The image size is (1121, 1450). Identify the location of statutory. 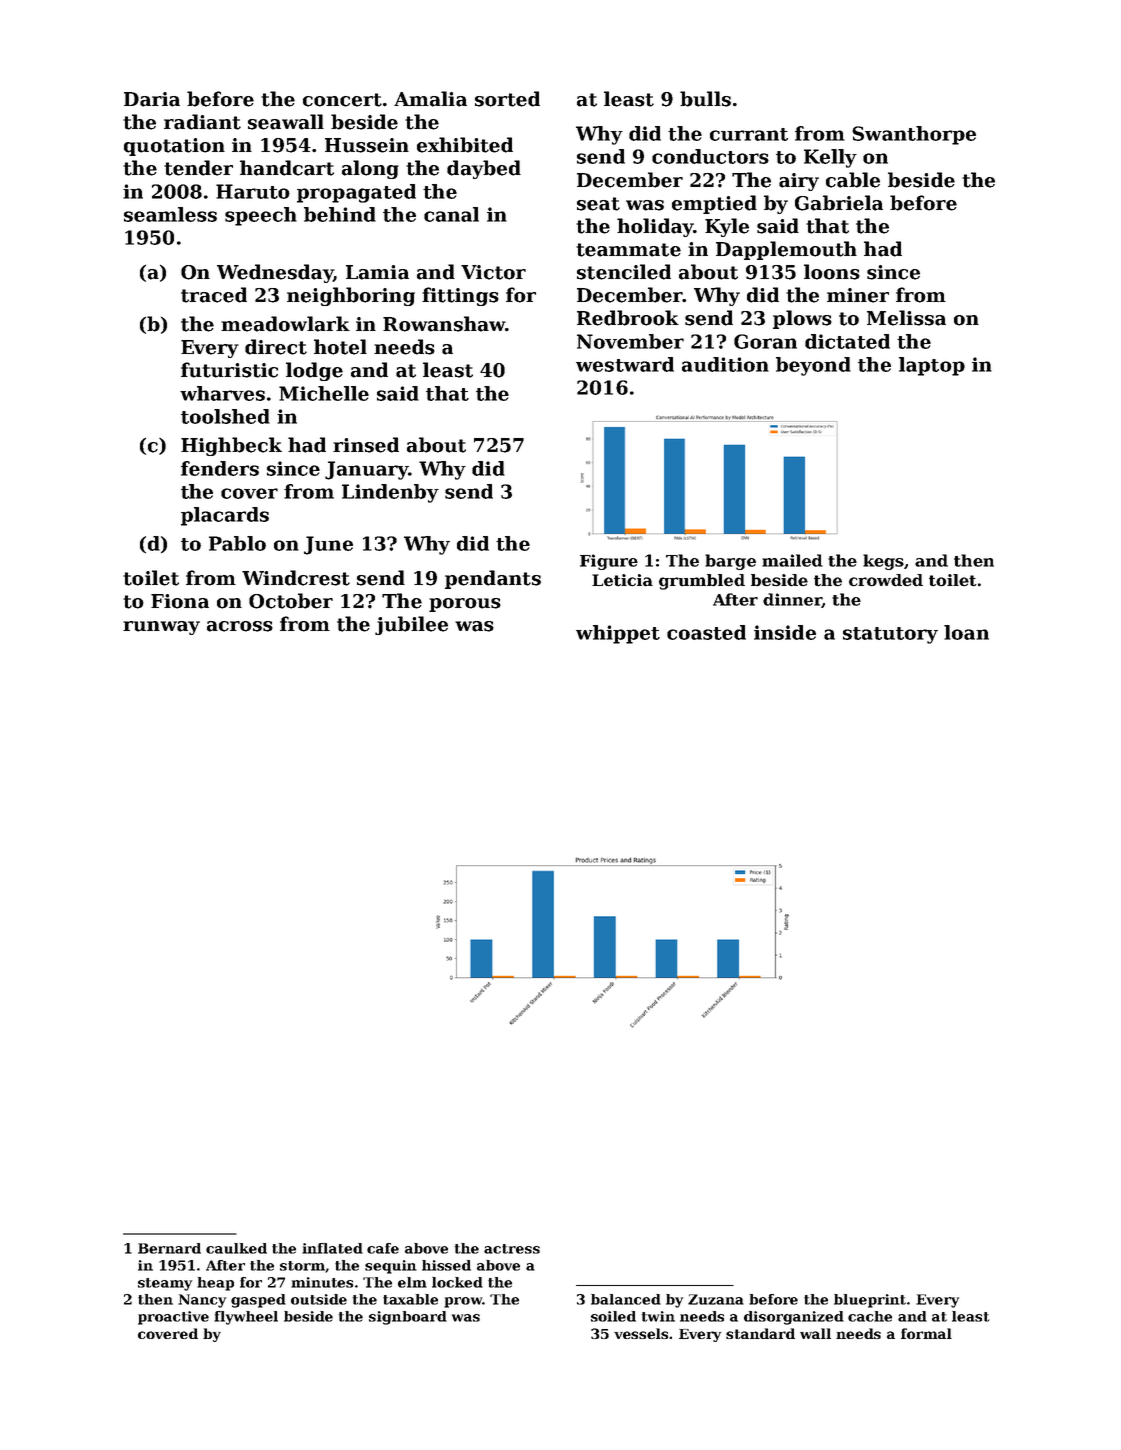
(890, 635).
